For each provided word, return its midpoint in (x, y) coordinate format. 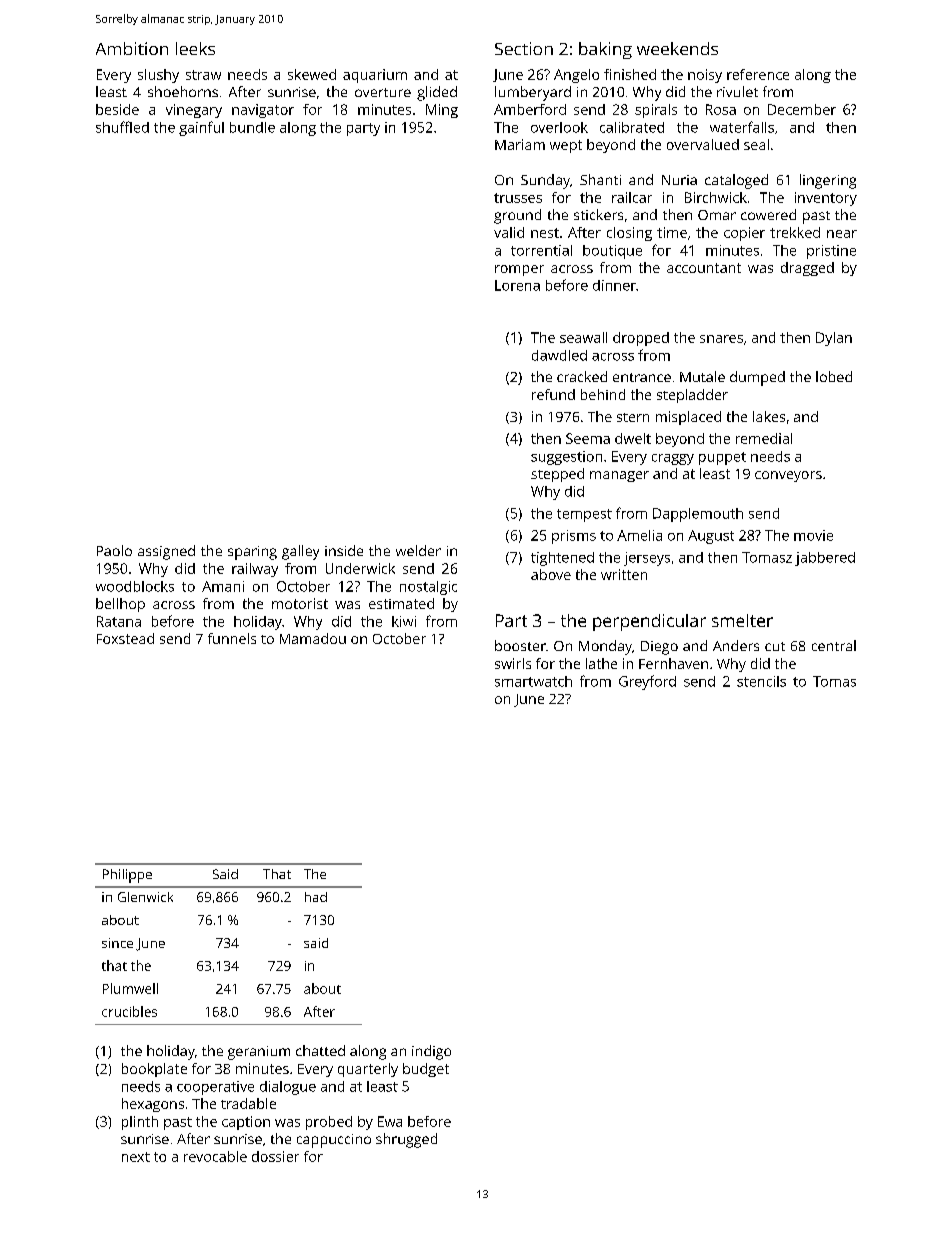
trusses (518, 198)
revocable (215, 1156)
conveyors (788, 476)
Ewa (390, 1121)
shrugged (406, 1140)
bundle (252, 127)
